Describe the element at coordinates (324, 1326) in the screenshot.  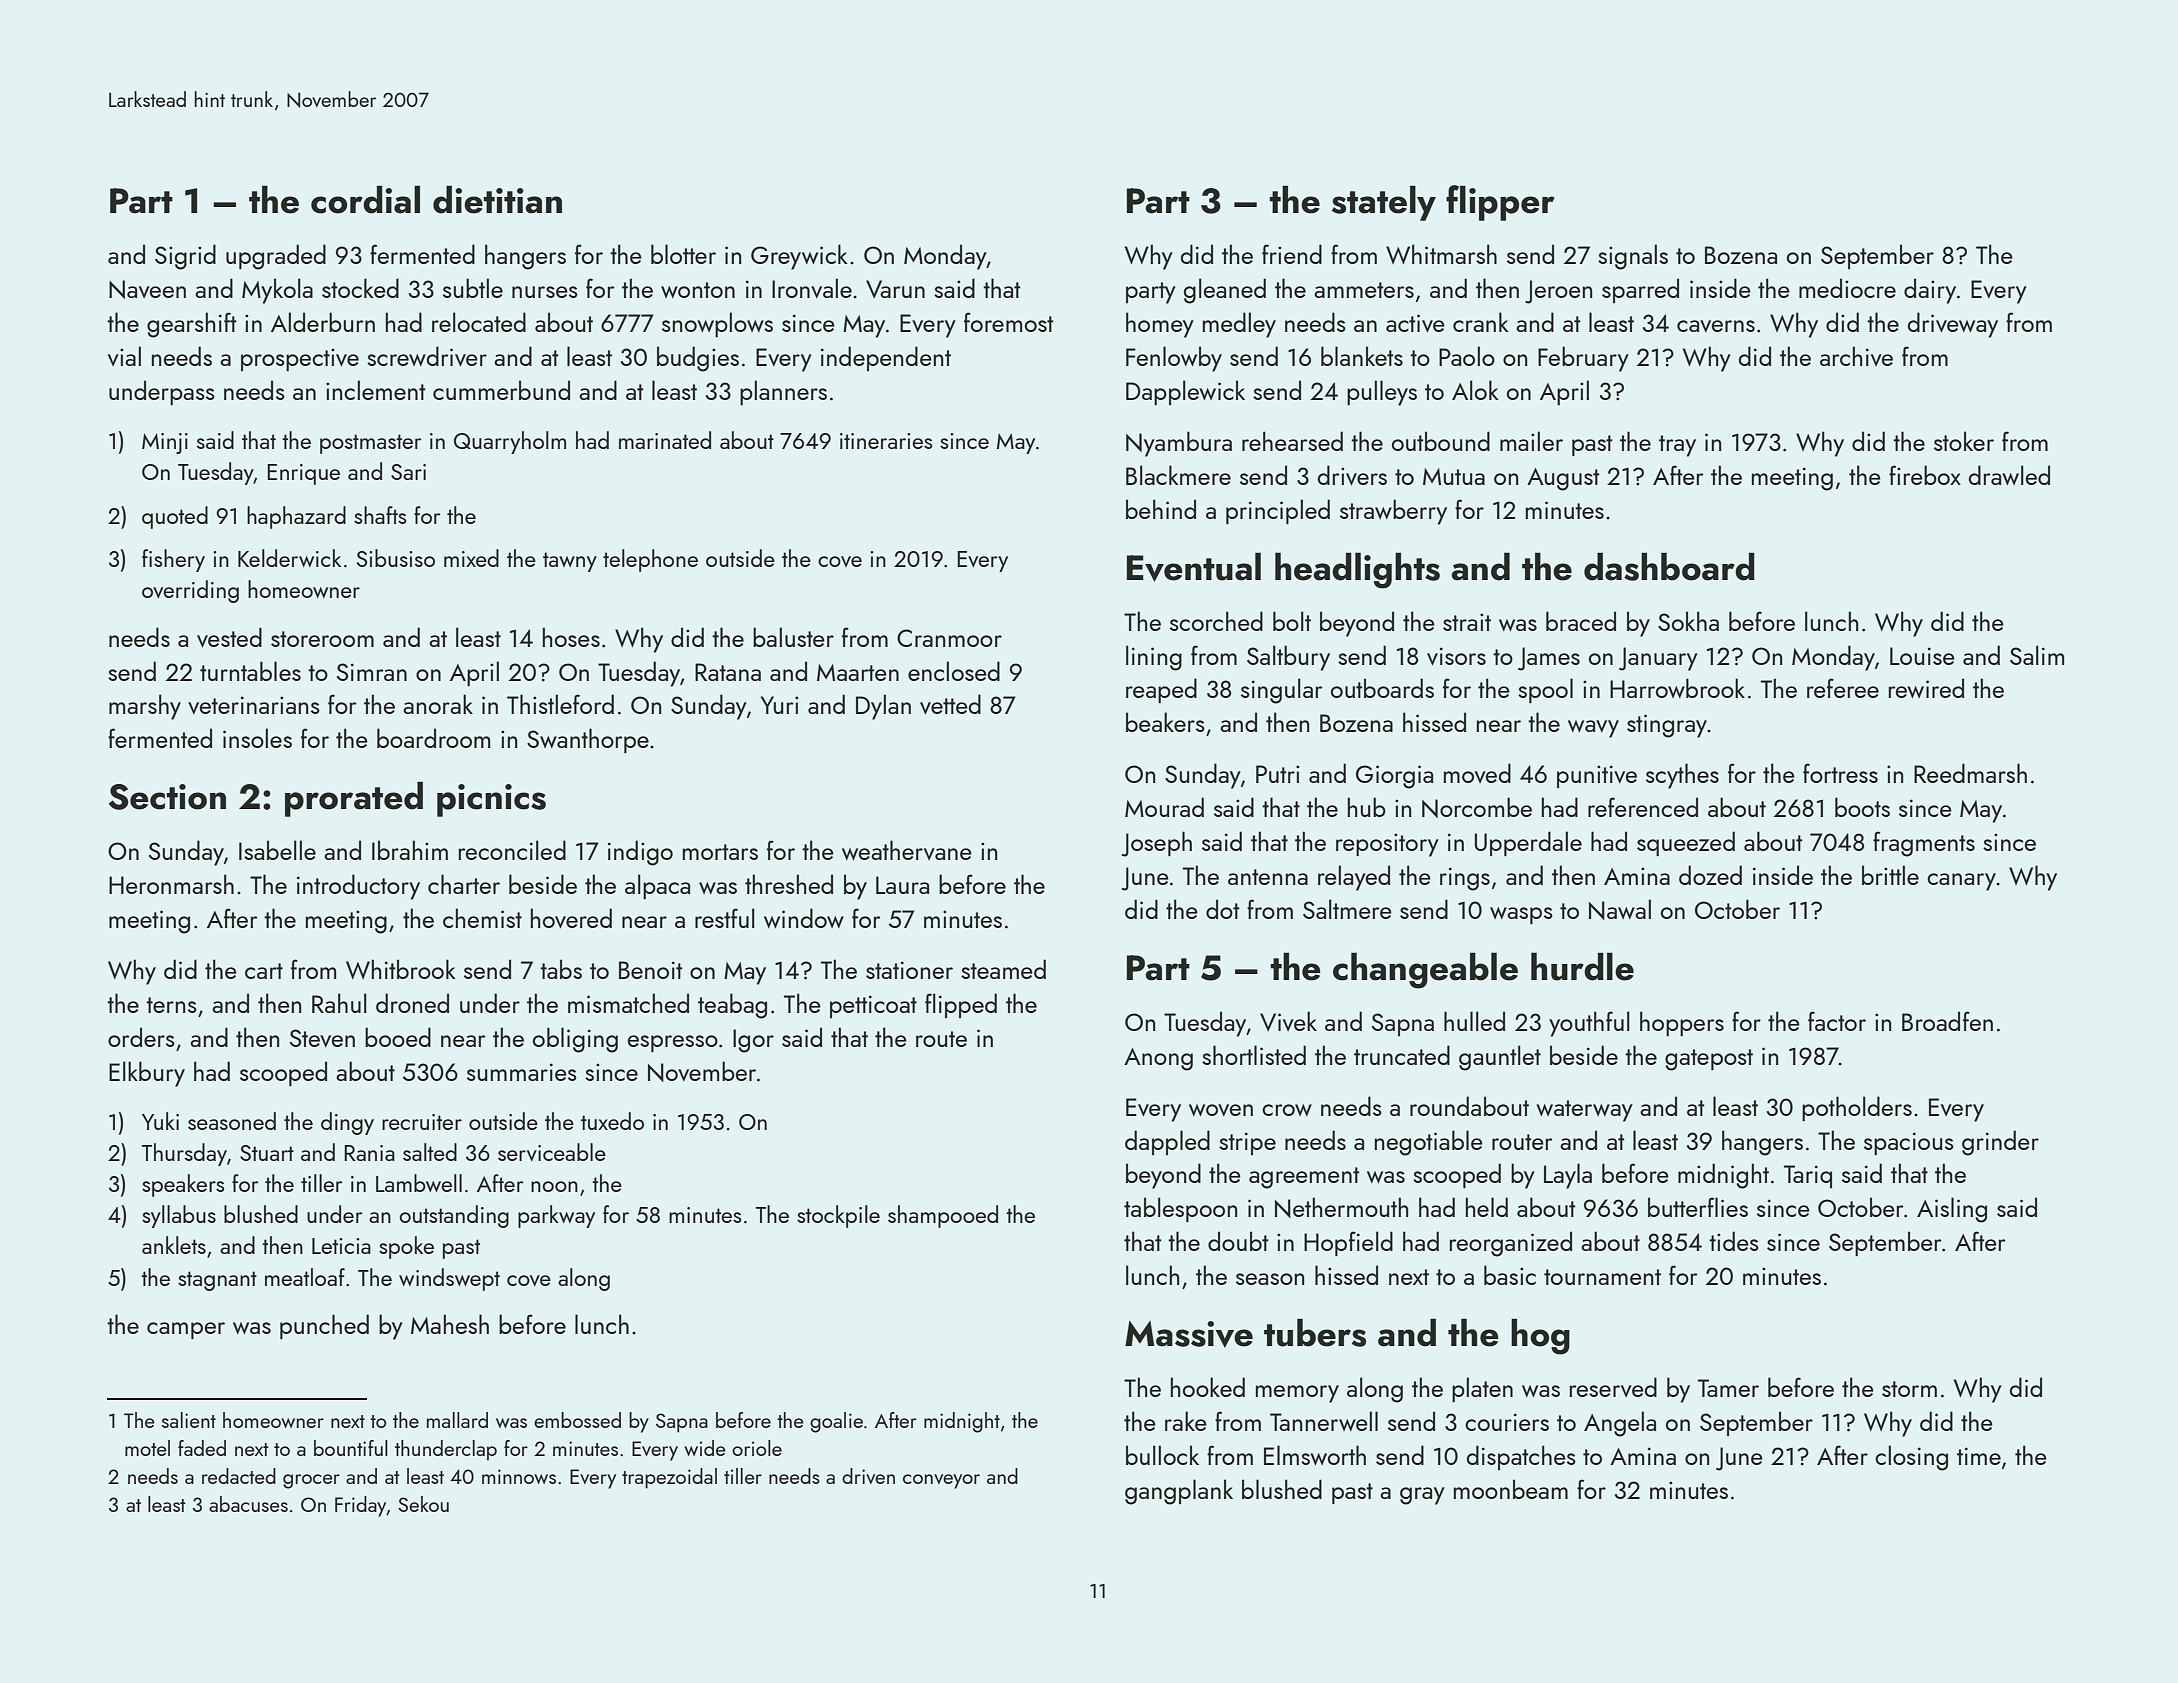
I see `punched` at that location.
